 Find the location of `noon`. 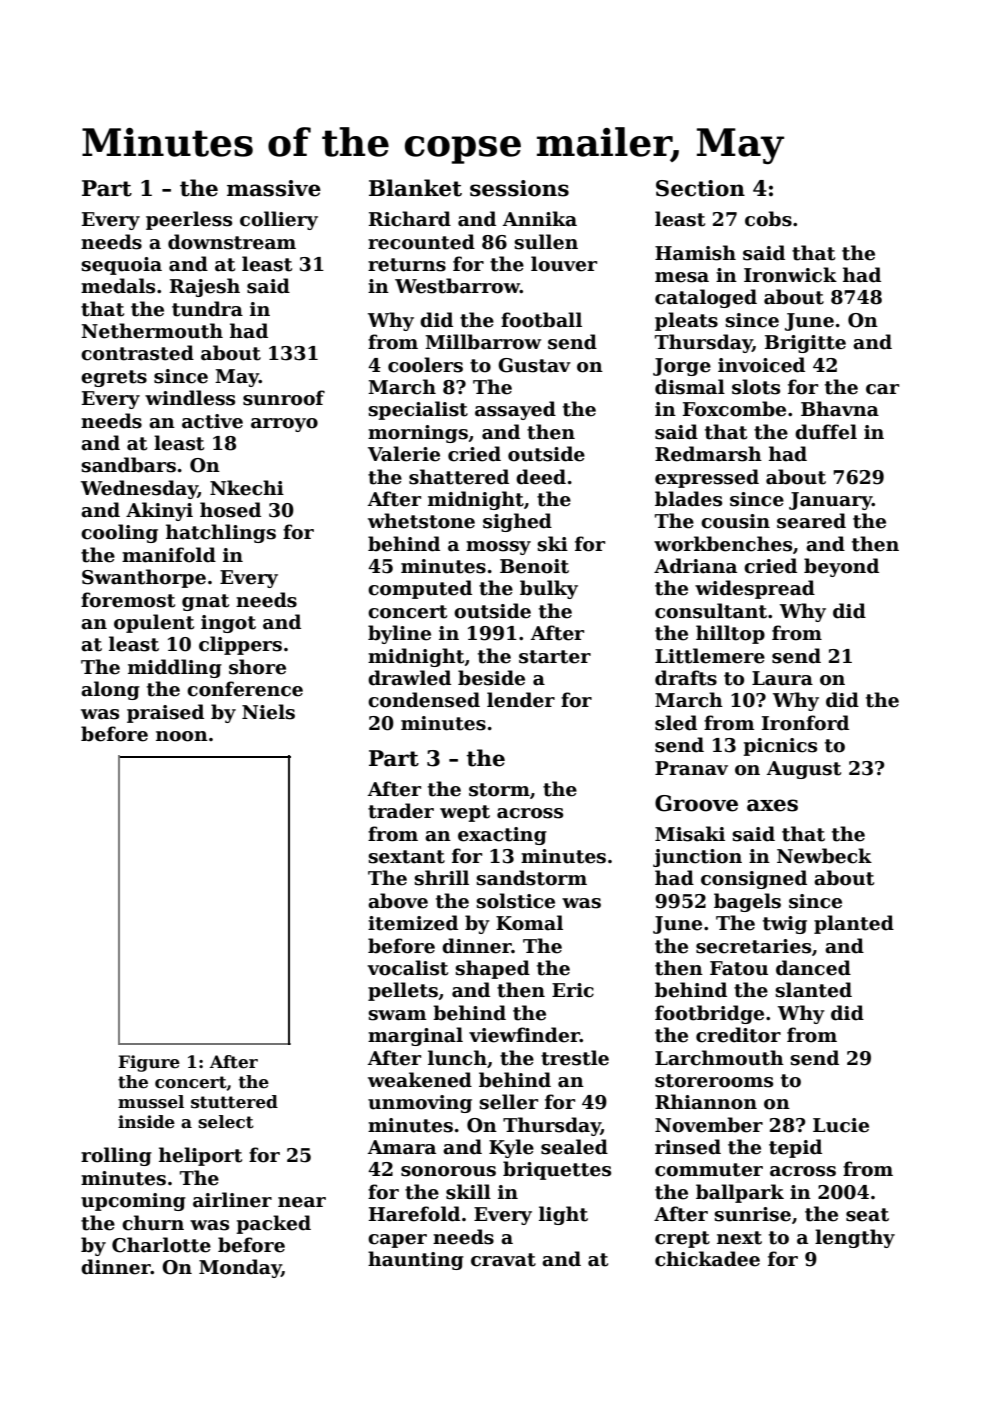

noon is located at coordinates (182, 736).
